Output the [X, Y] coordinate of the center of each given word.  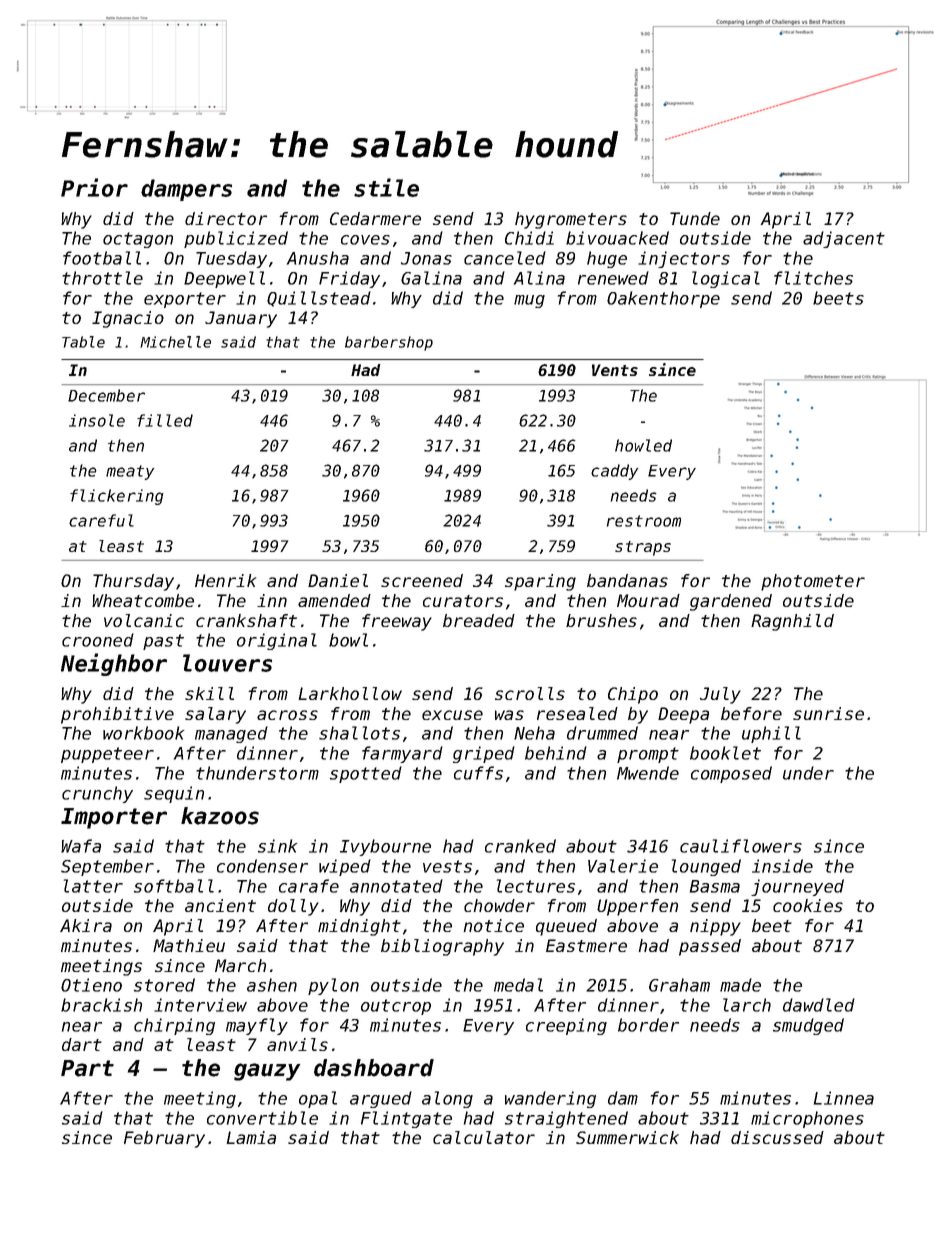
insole [97, 420]
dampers [186, 190]
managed [231, 734]
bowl [348, 640]
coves [365, 240]
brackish [101, 1005]
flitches [813, 278]
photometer [813, 582]
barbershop [389, 343]
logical [726, 279]
